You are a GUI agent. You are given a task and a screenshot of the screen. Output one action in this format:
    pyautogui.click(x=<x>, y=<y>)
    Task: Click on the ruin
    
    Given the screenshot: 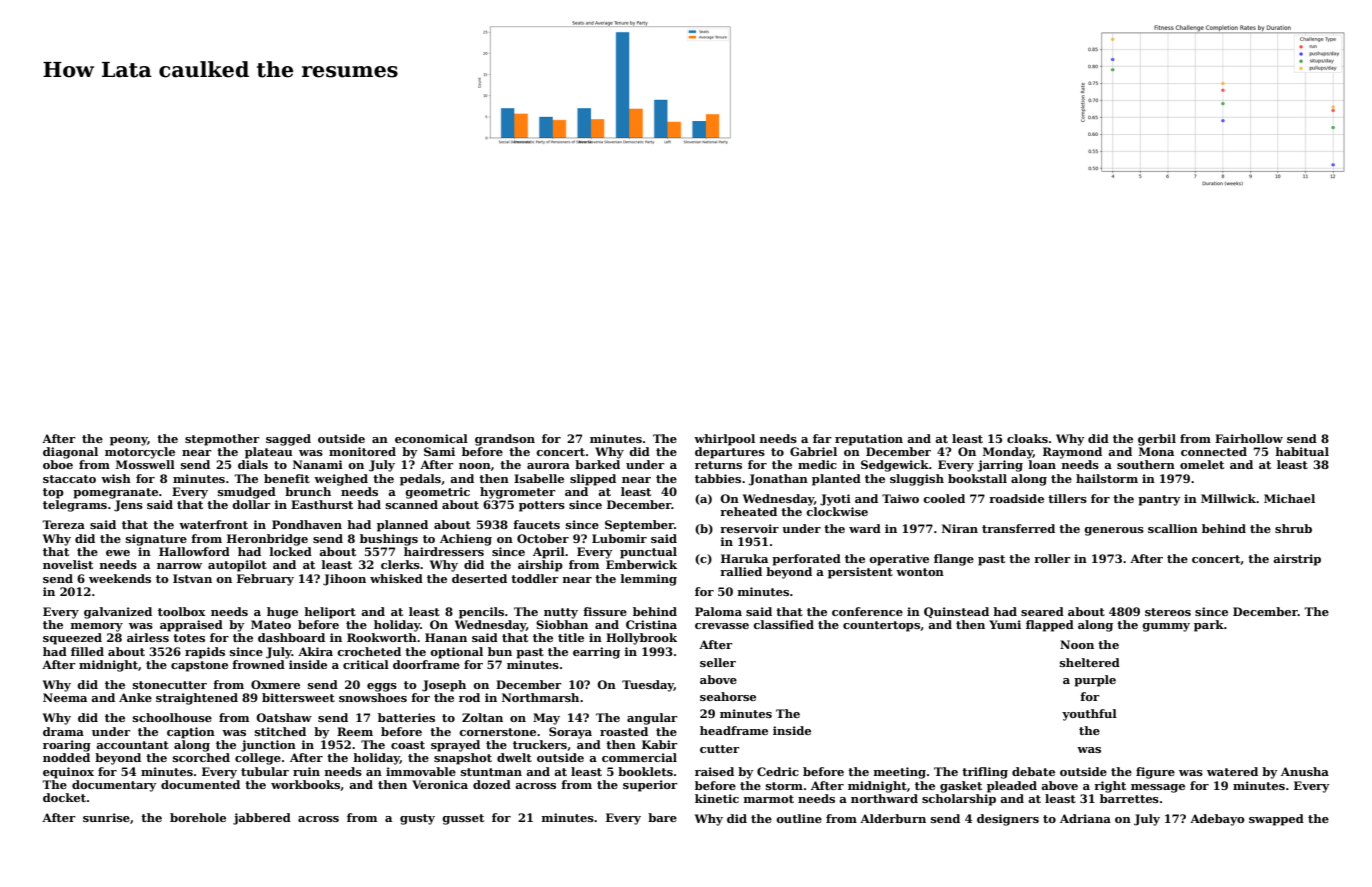 What is the action you would take?
    pyautogui.click(x=306, y=771)
